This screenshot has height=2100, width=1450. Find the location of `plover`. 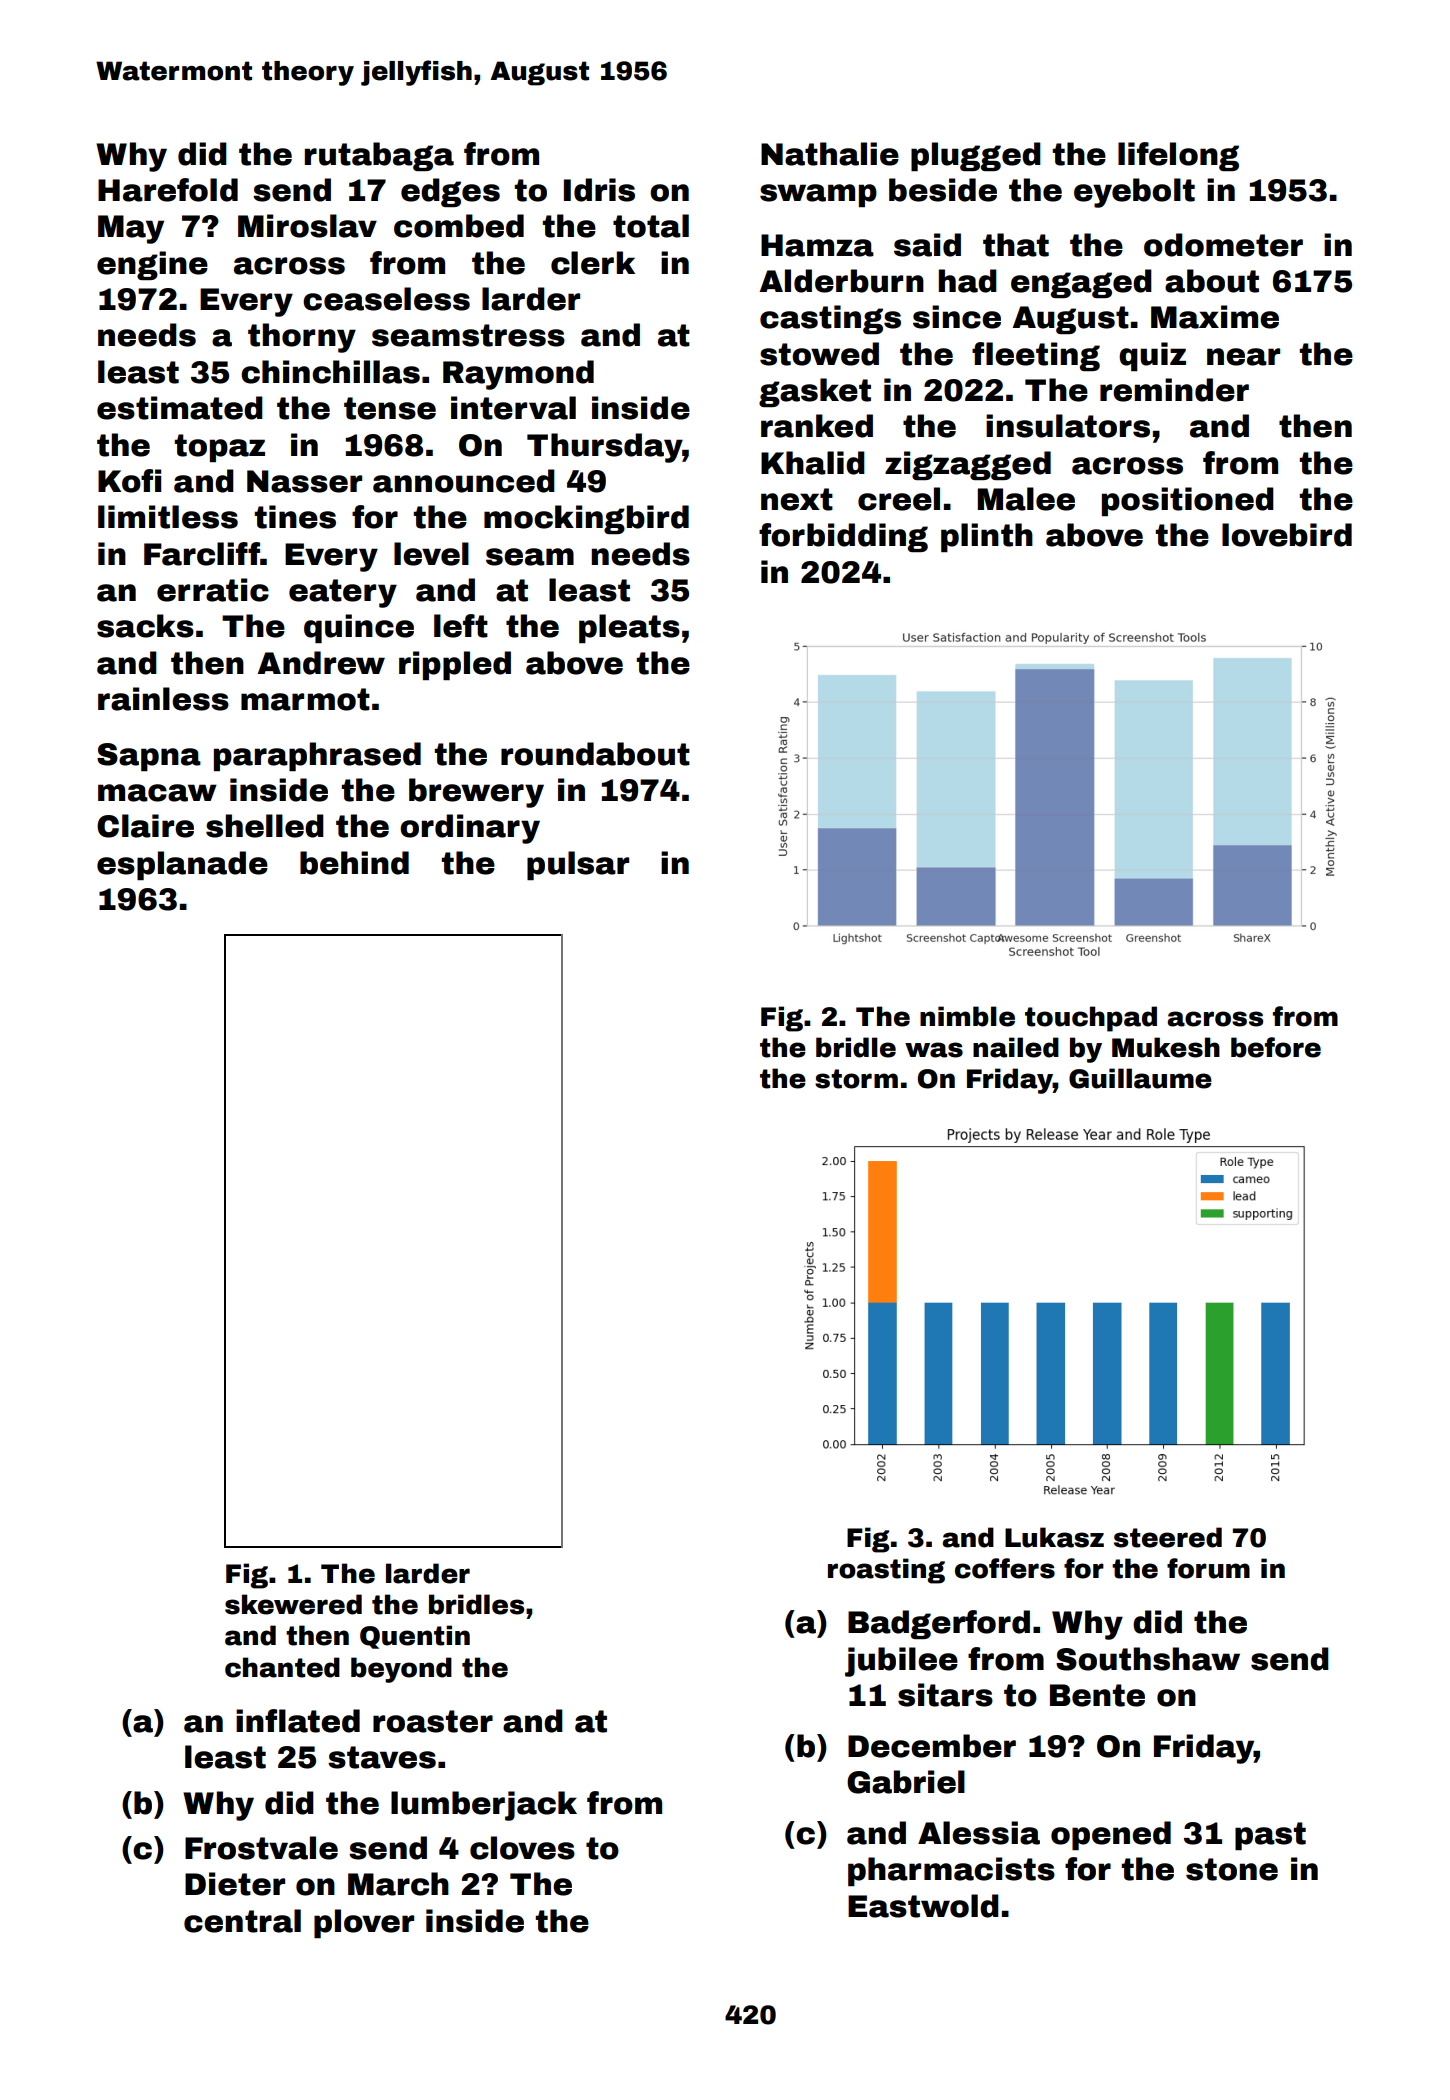

plover is located at coordinates (364, 1923).
